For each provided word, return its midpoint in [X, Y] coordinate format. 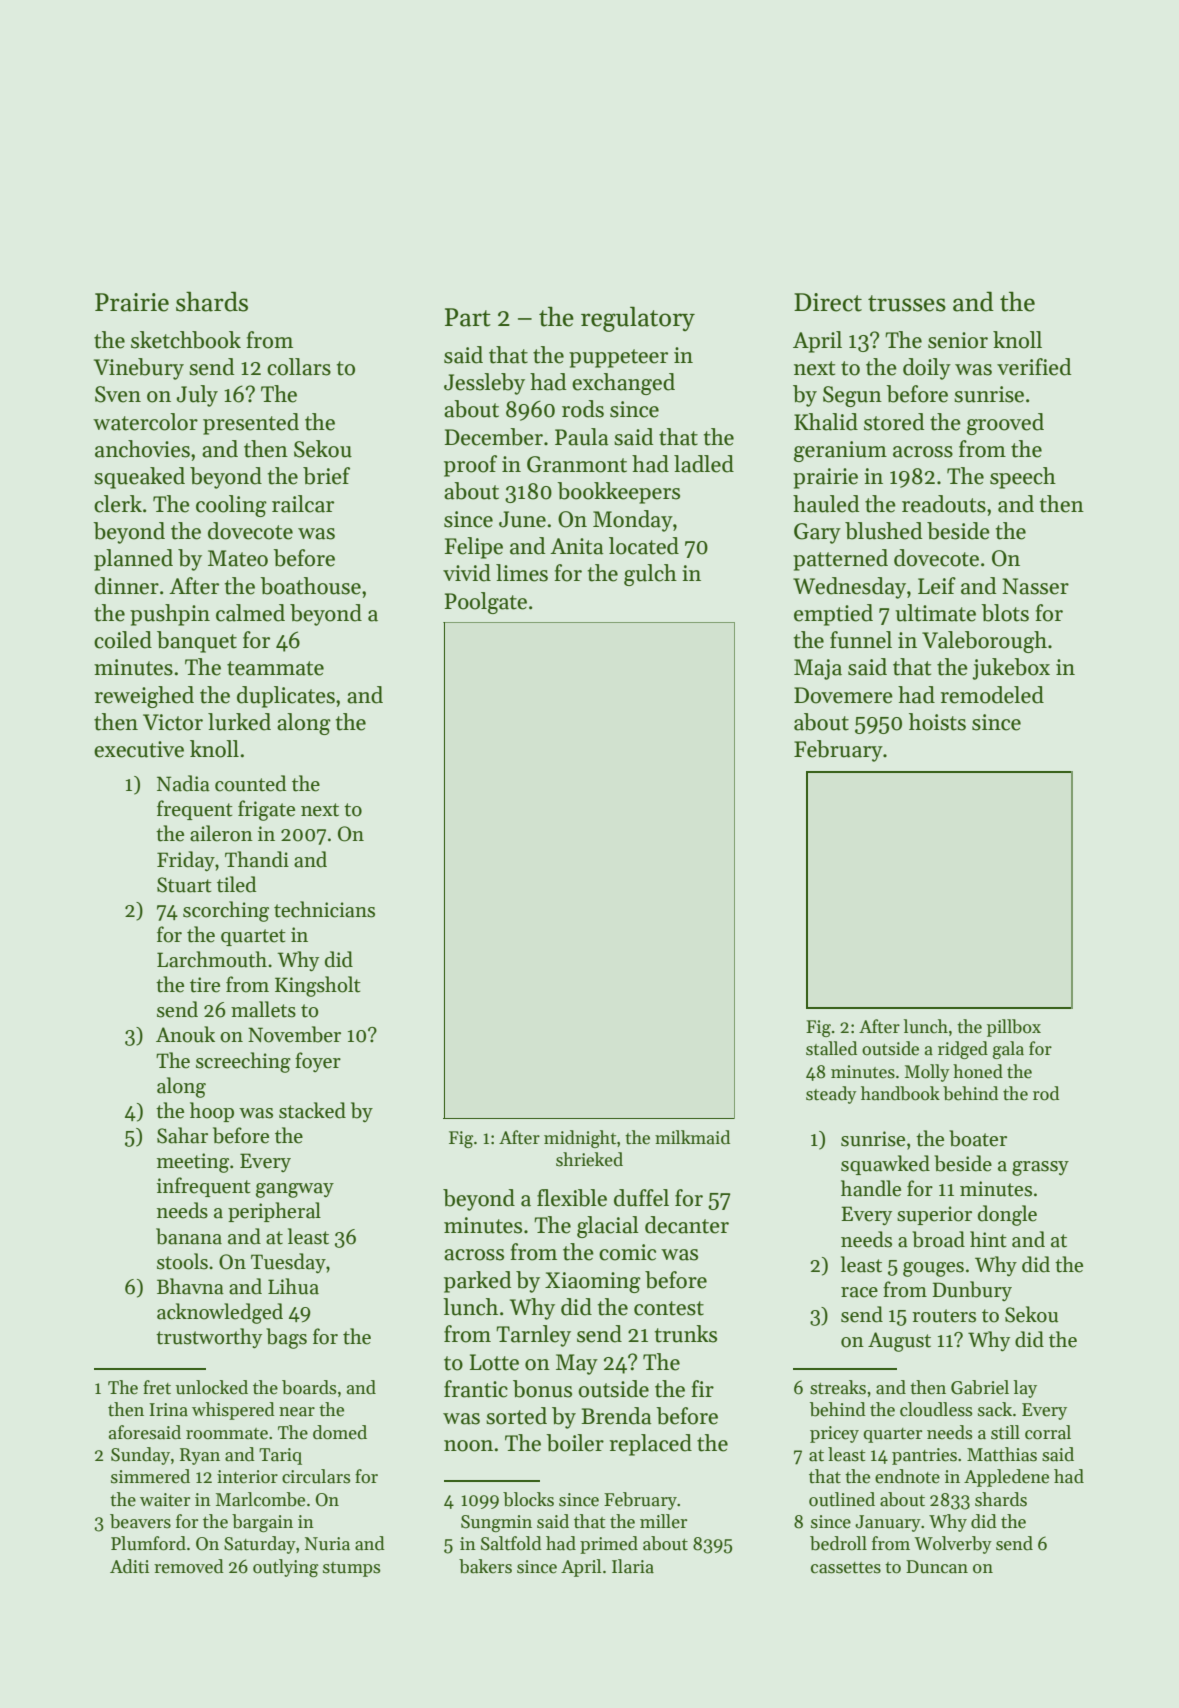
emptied [833, 615]
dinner [127, 586]
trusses [907, 303]
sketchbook [186, 340]
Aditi [129, 1566]
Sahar [182, 1135]
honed [978, 1071]
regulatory [638, 319]
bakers [485, 1566]
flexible [572, 1198]
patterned [840, 560]
